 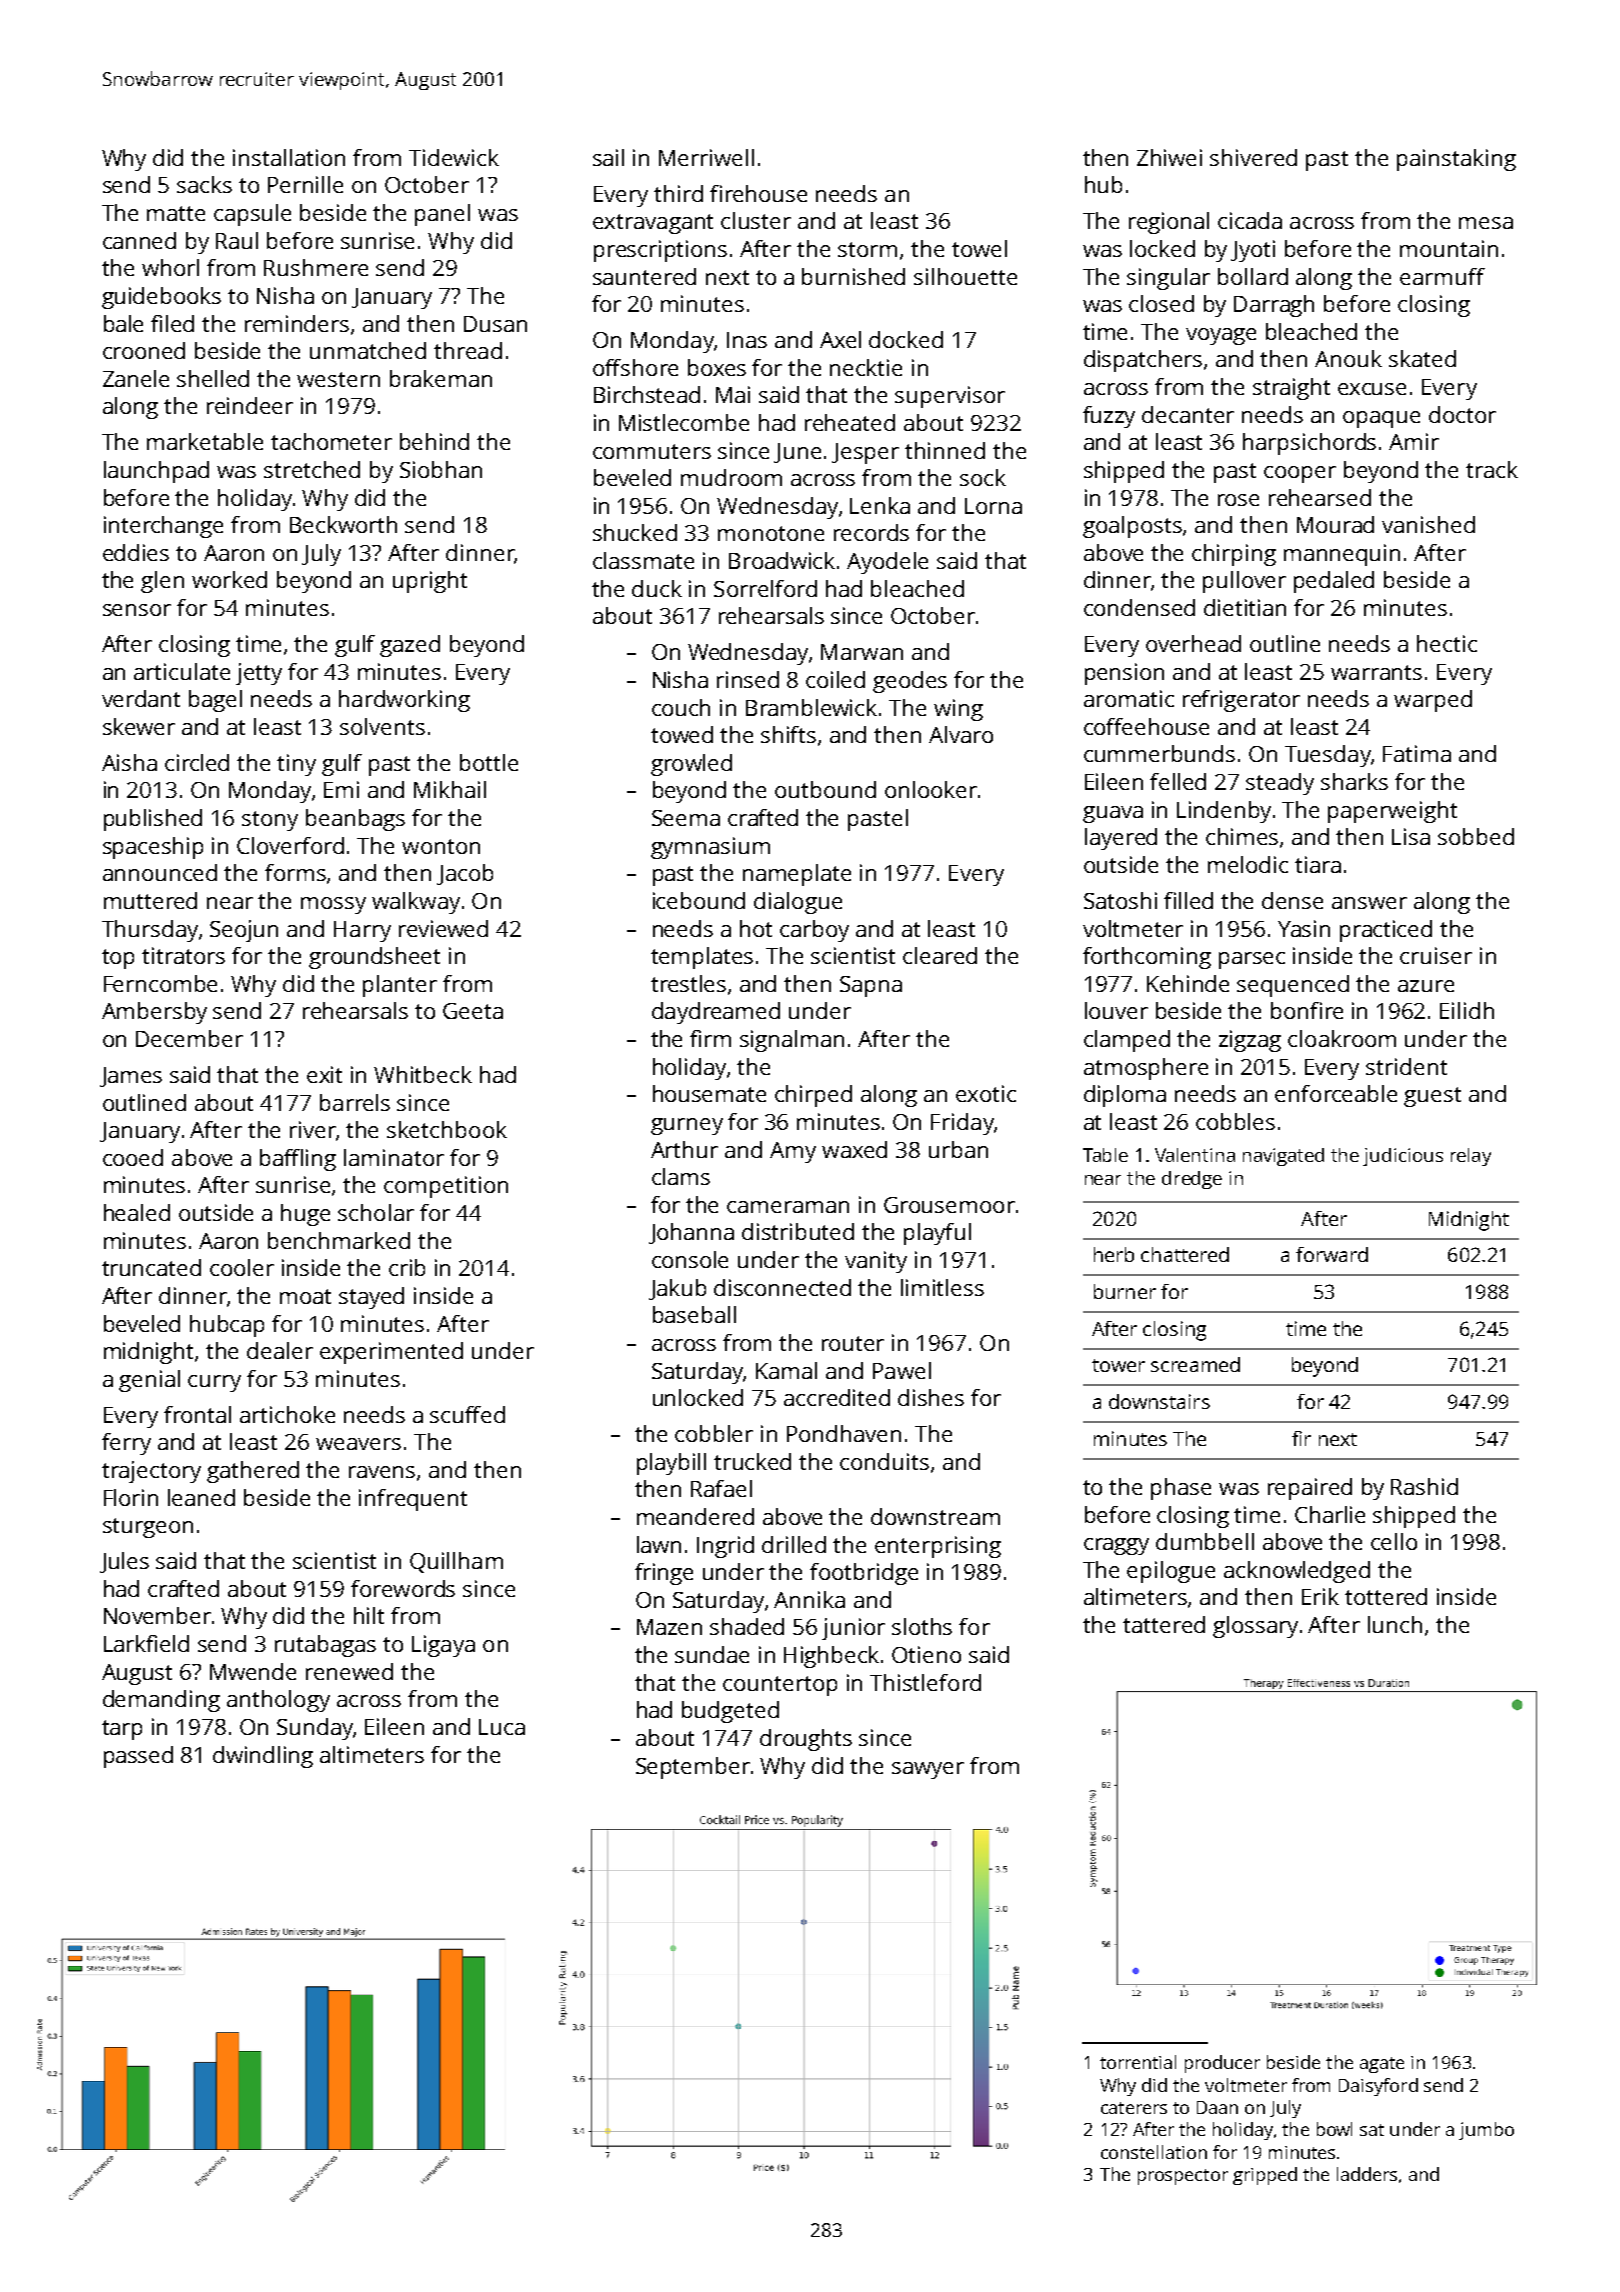 What do you see at coordinates (1436, 955) in the screenshot?
I see `cruiser` at bounding box center [1436, 955].
